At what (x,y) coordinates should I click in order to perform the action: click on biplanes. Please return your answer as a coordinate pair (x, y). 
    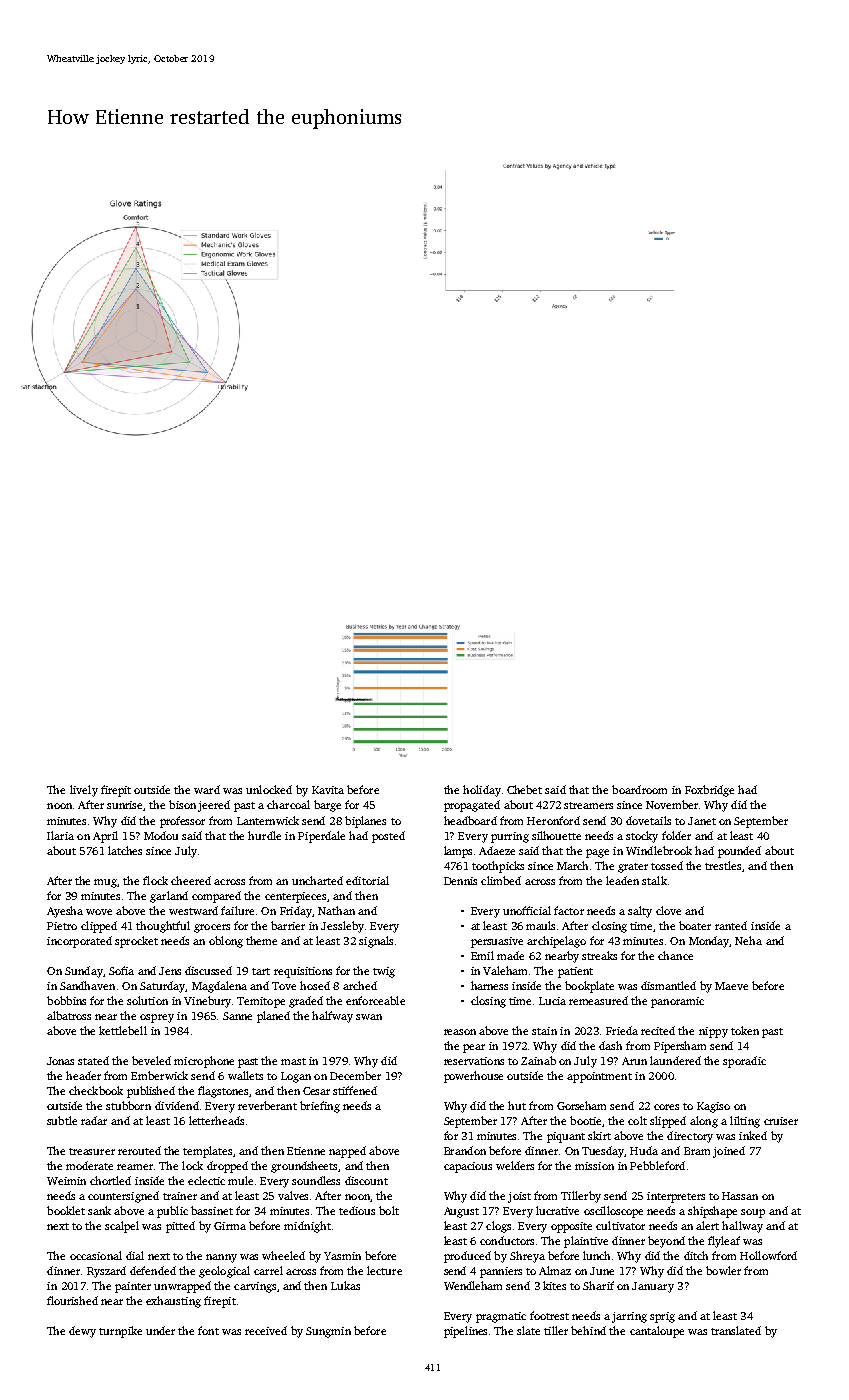
    Looking at the image, I should click on (365, 822).
